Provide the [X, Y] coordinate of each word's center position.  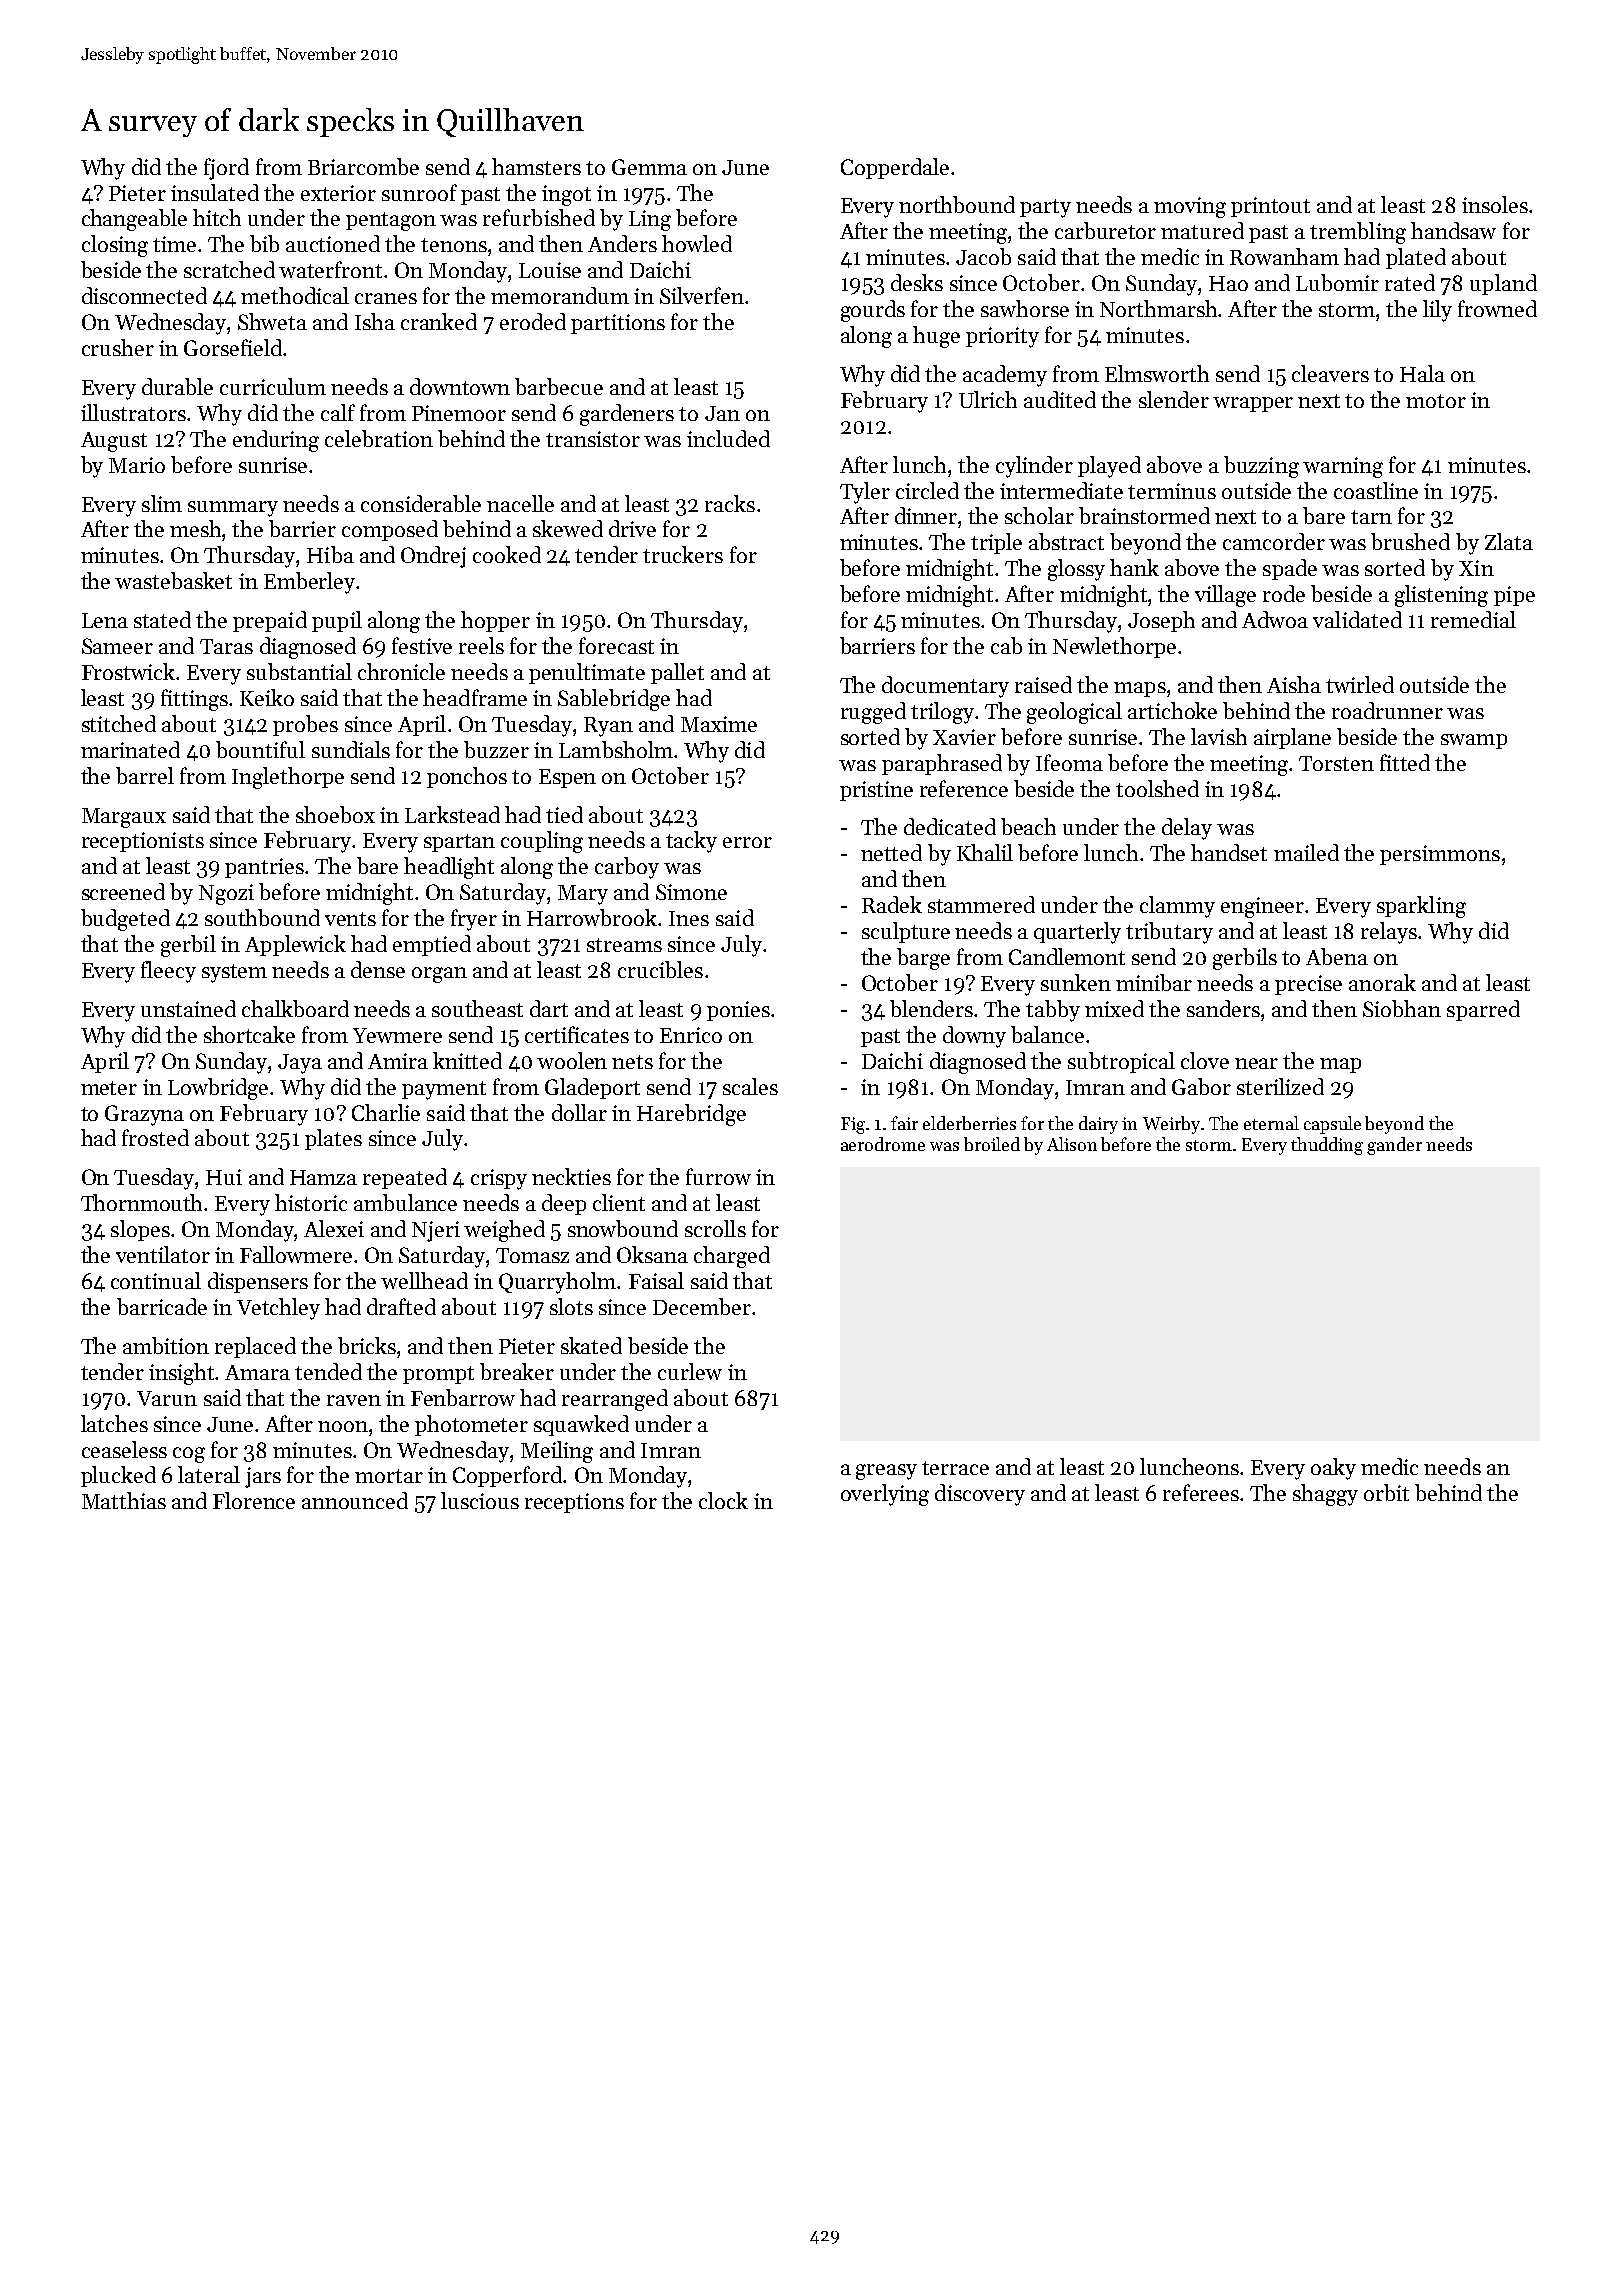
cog [189, 1455]
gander [1394, 1146]
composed [390, 530]
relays [1389, 933]
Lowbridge [218, 1089]
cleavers [1330, 373]
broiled [992, 1144]
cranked [439, 321]
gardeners [627, 415]
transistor [593, 439]
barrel [145, 775]
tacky [691, 842]
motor [1436, 401]
